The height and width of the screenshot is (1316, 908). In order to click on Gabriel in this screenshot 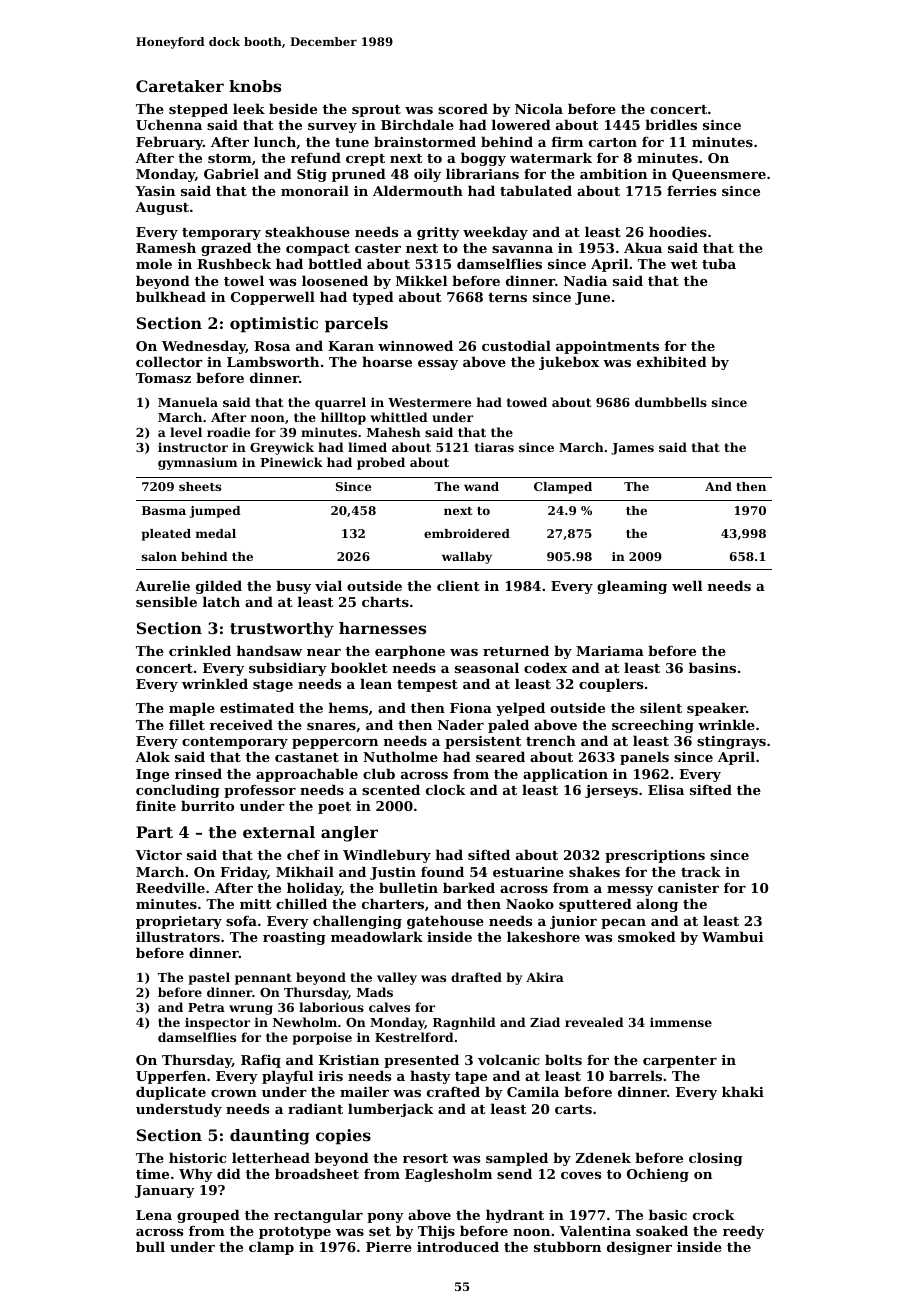, I will do `click(231, 173)`.
